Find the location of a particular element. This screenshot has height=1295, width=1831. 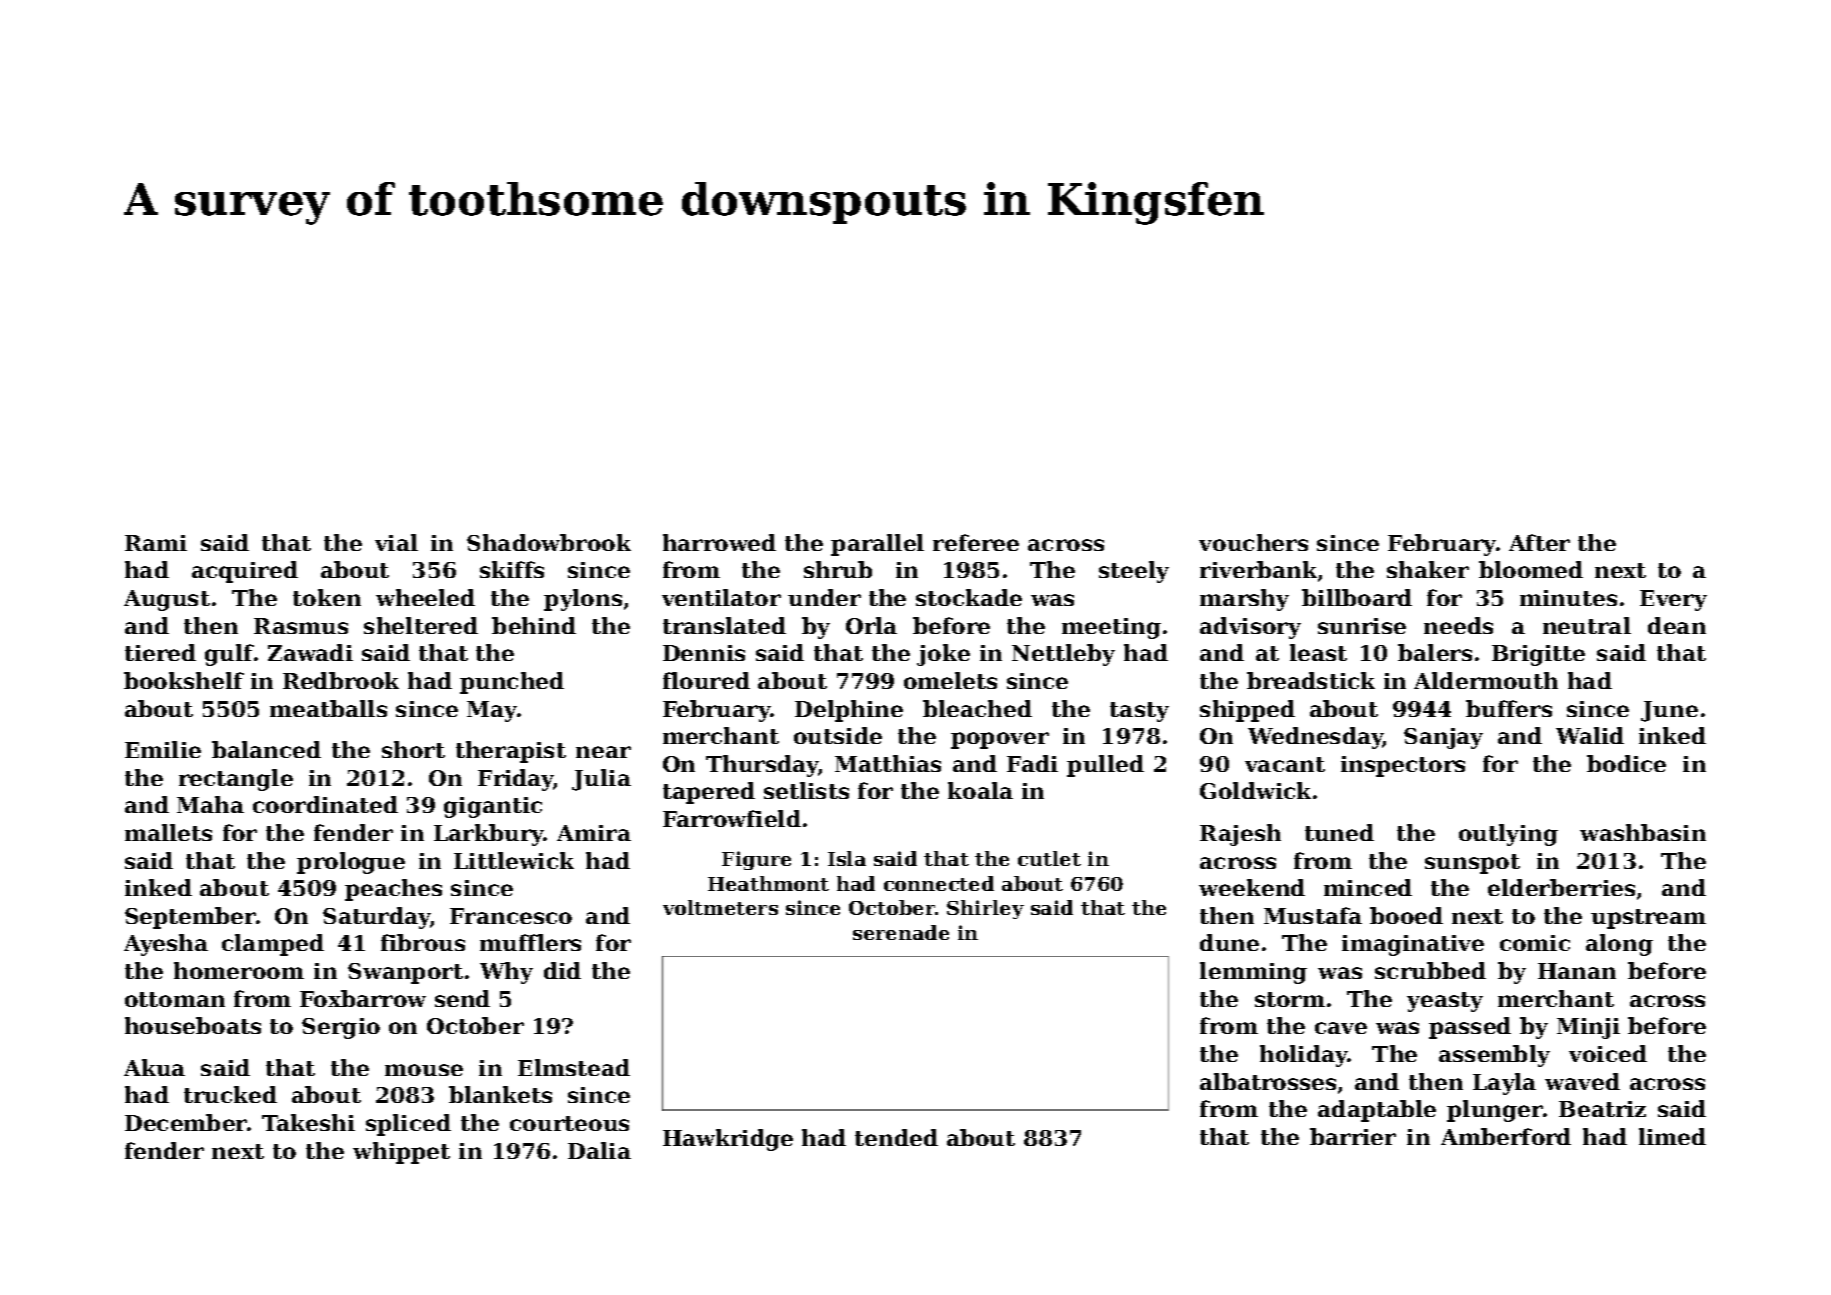

parallel is located at coordinates (877, 545).
